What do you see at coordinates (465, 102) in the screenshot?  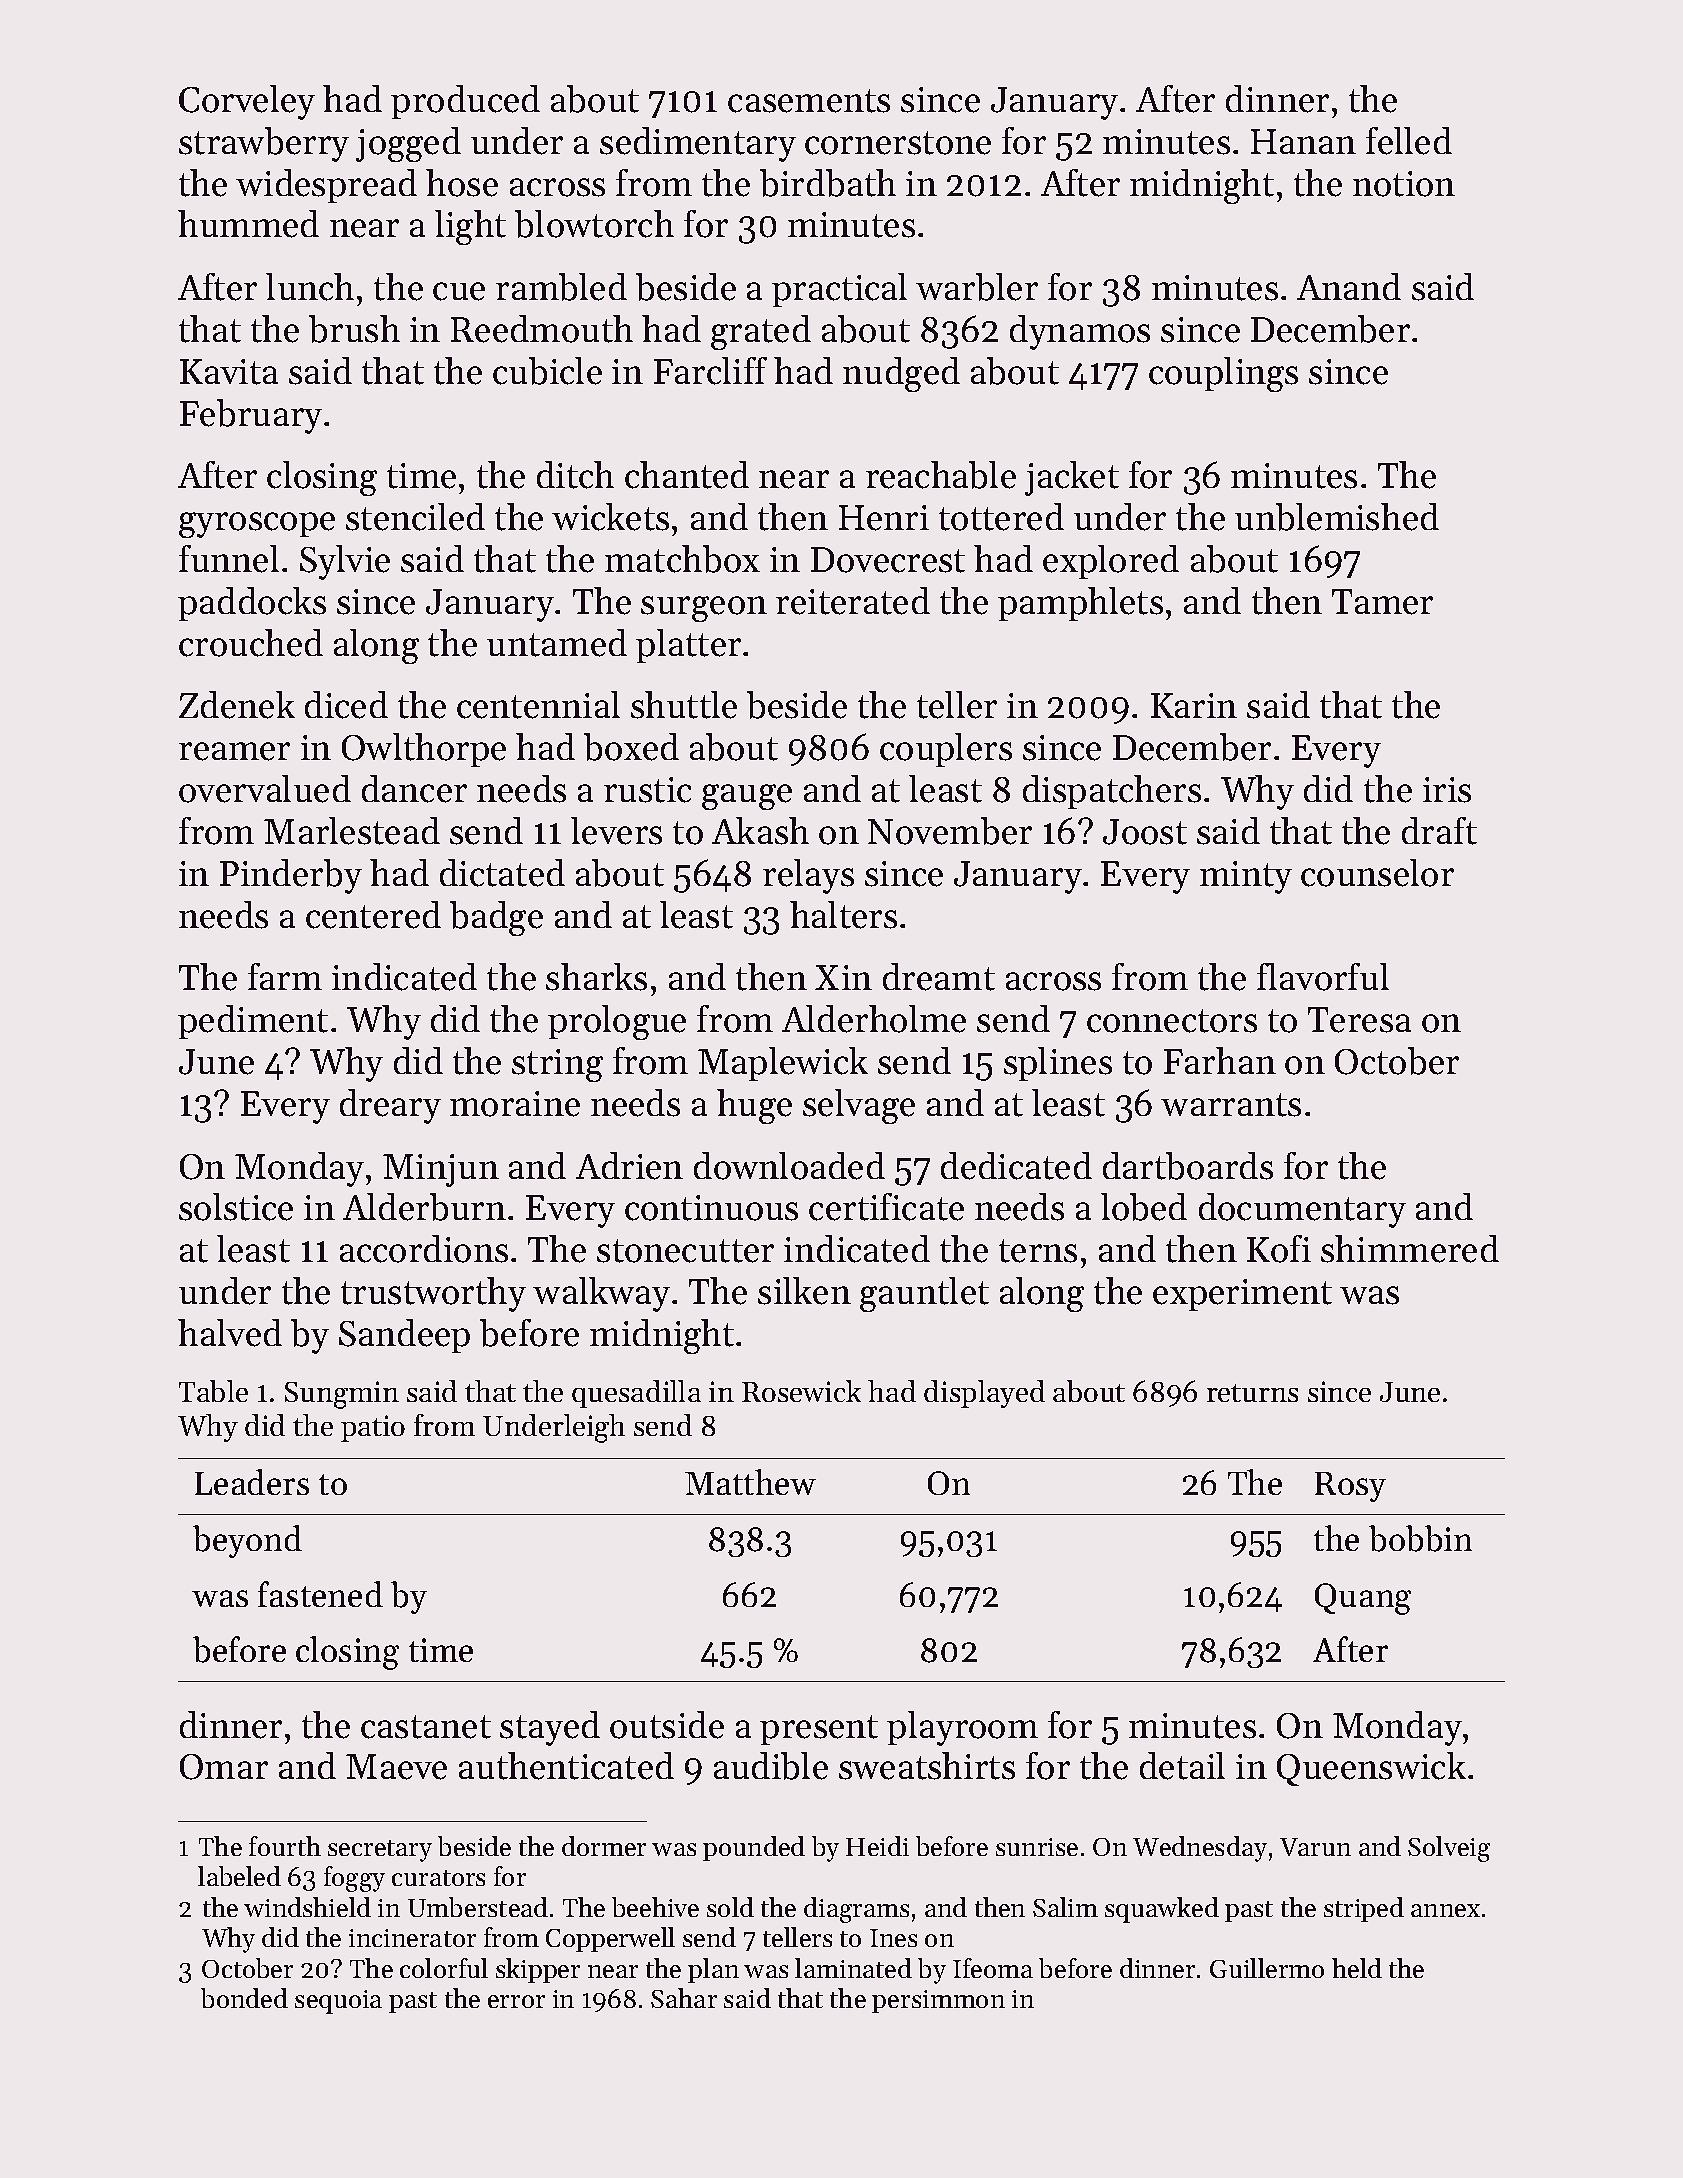 I see `produced` at bounding box center [465, 102].
